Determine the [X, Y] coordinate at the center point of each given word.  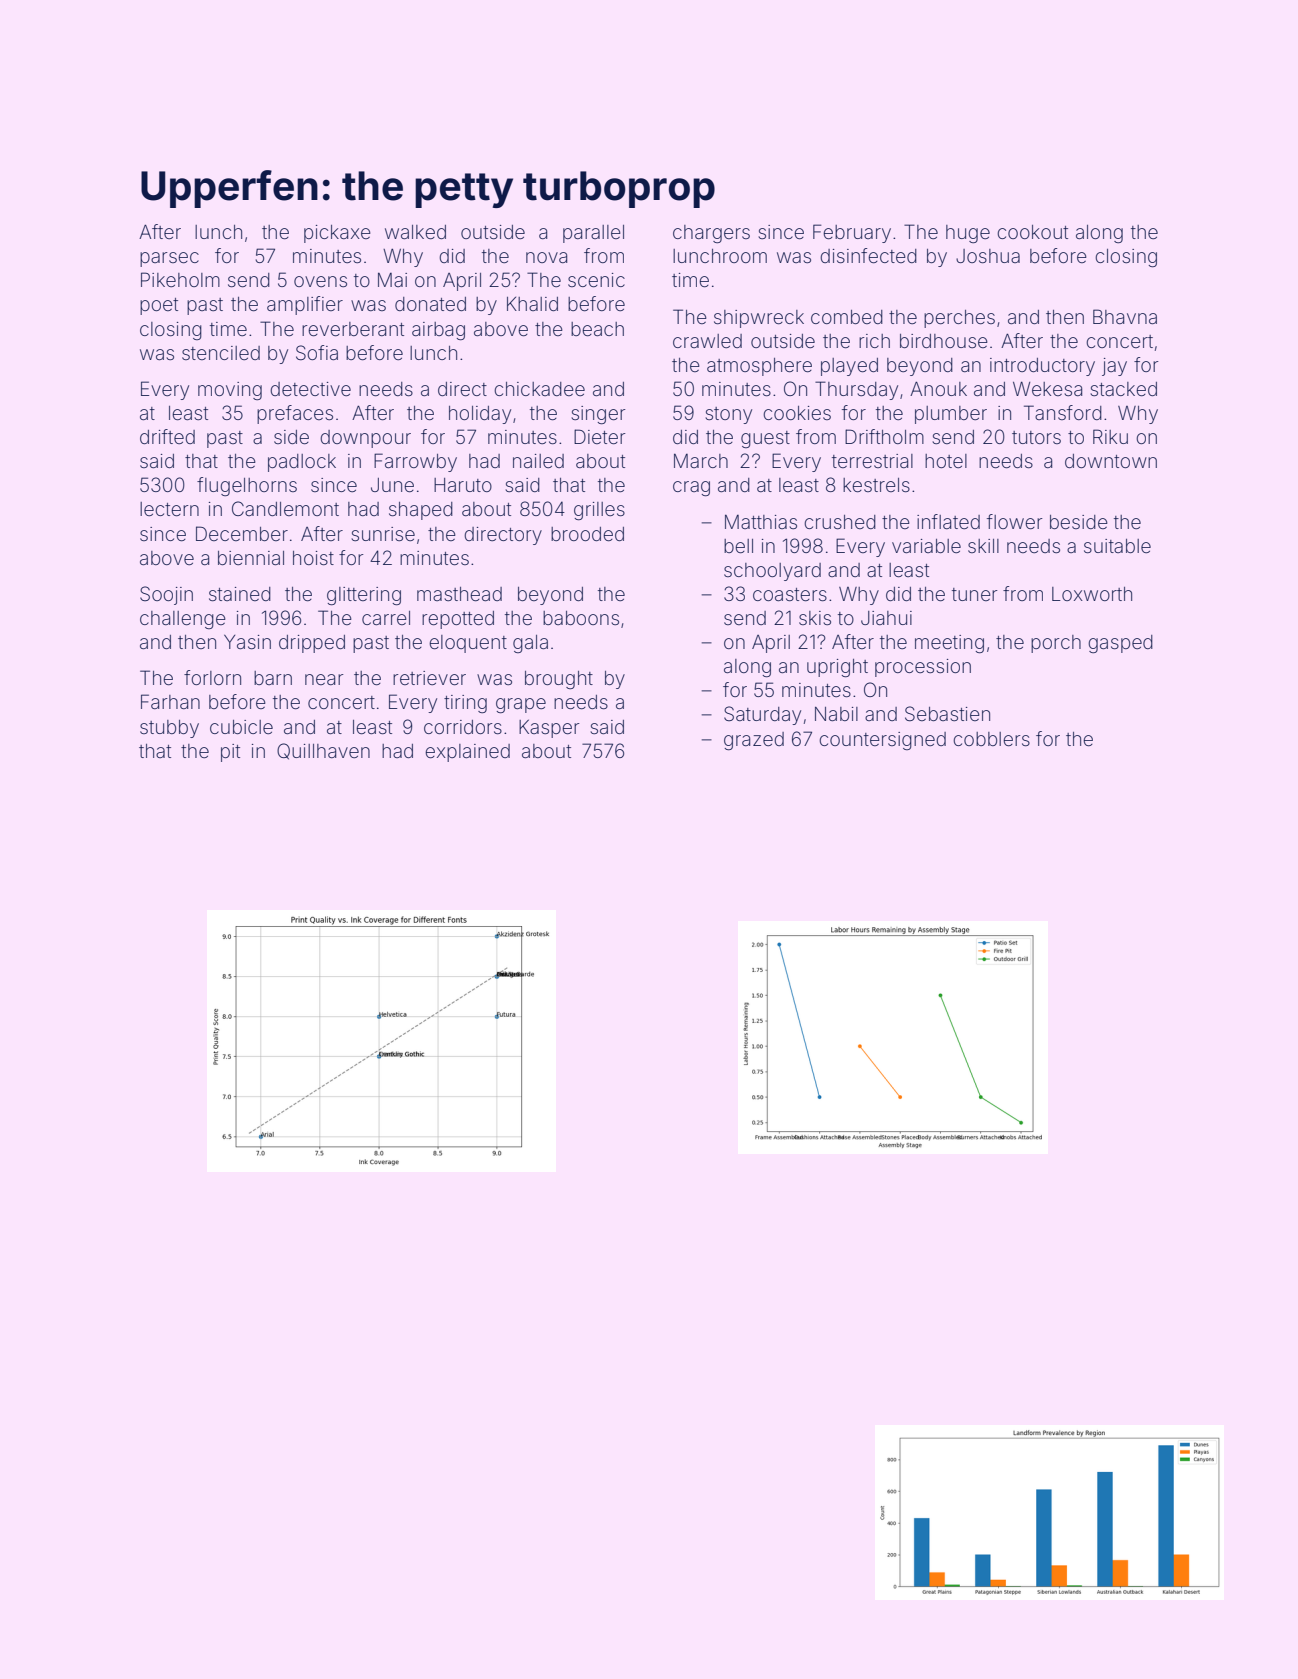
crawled [707, 341]
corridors [463, 727]
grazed [754, 741]
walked [415, 232]
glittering [364, 596]
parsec [169, 259]
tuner [975, 594]
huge [968, 234]
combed [847, 317]
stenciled [221, 353]
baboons [581, 618]
